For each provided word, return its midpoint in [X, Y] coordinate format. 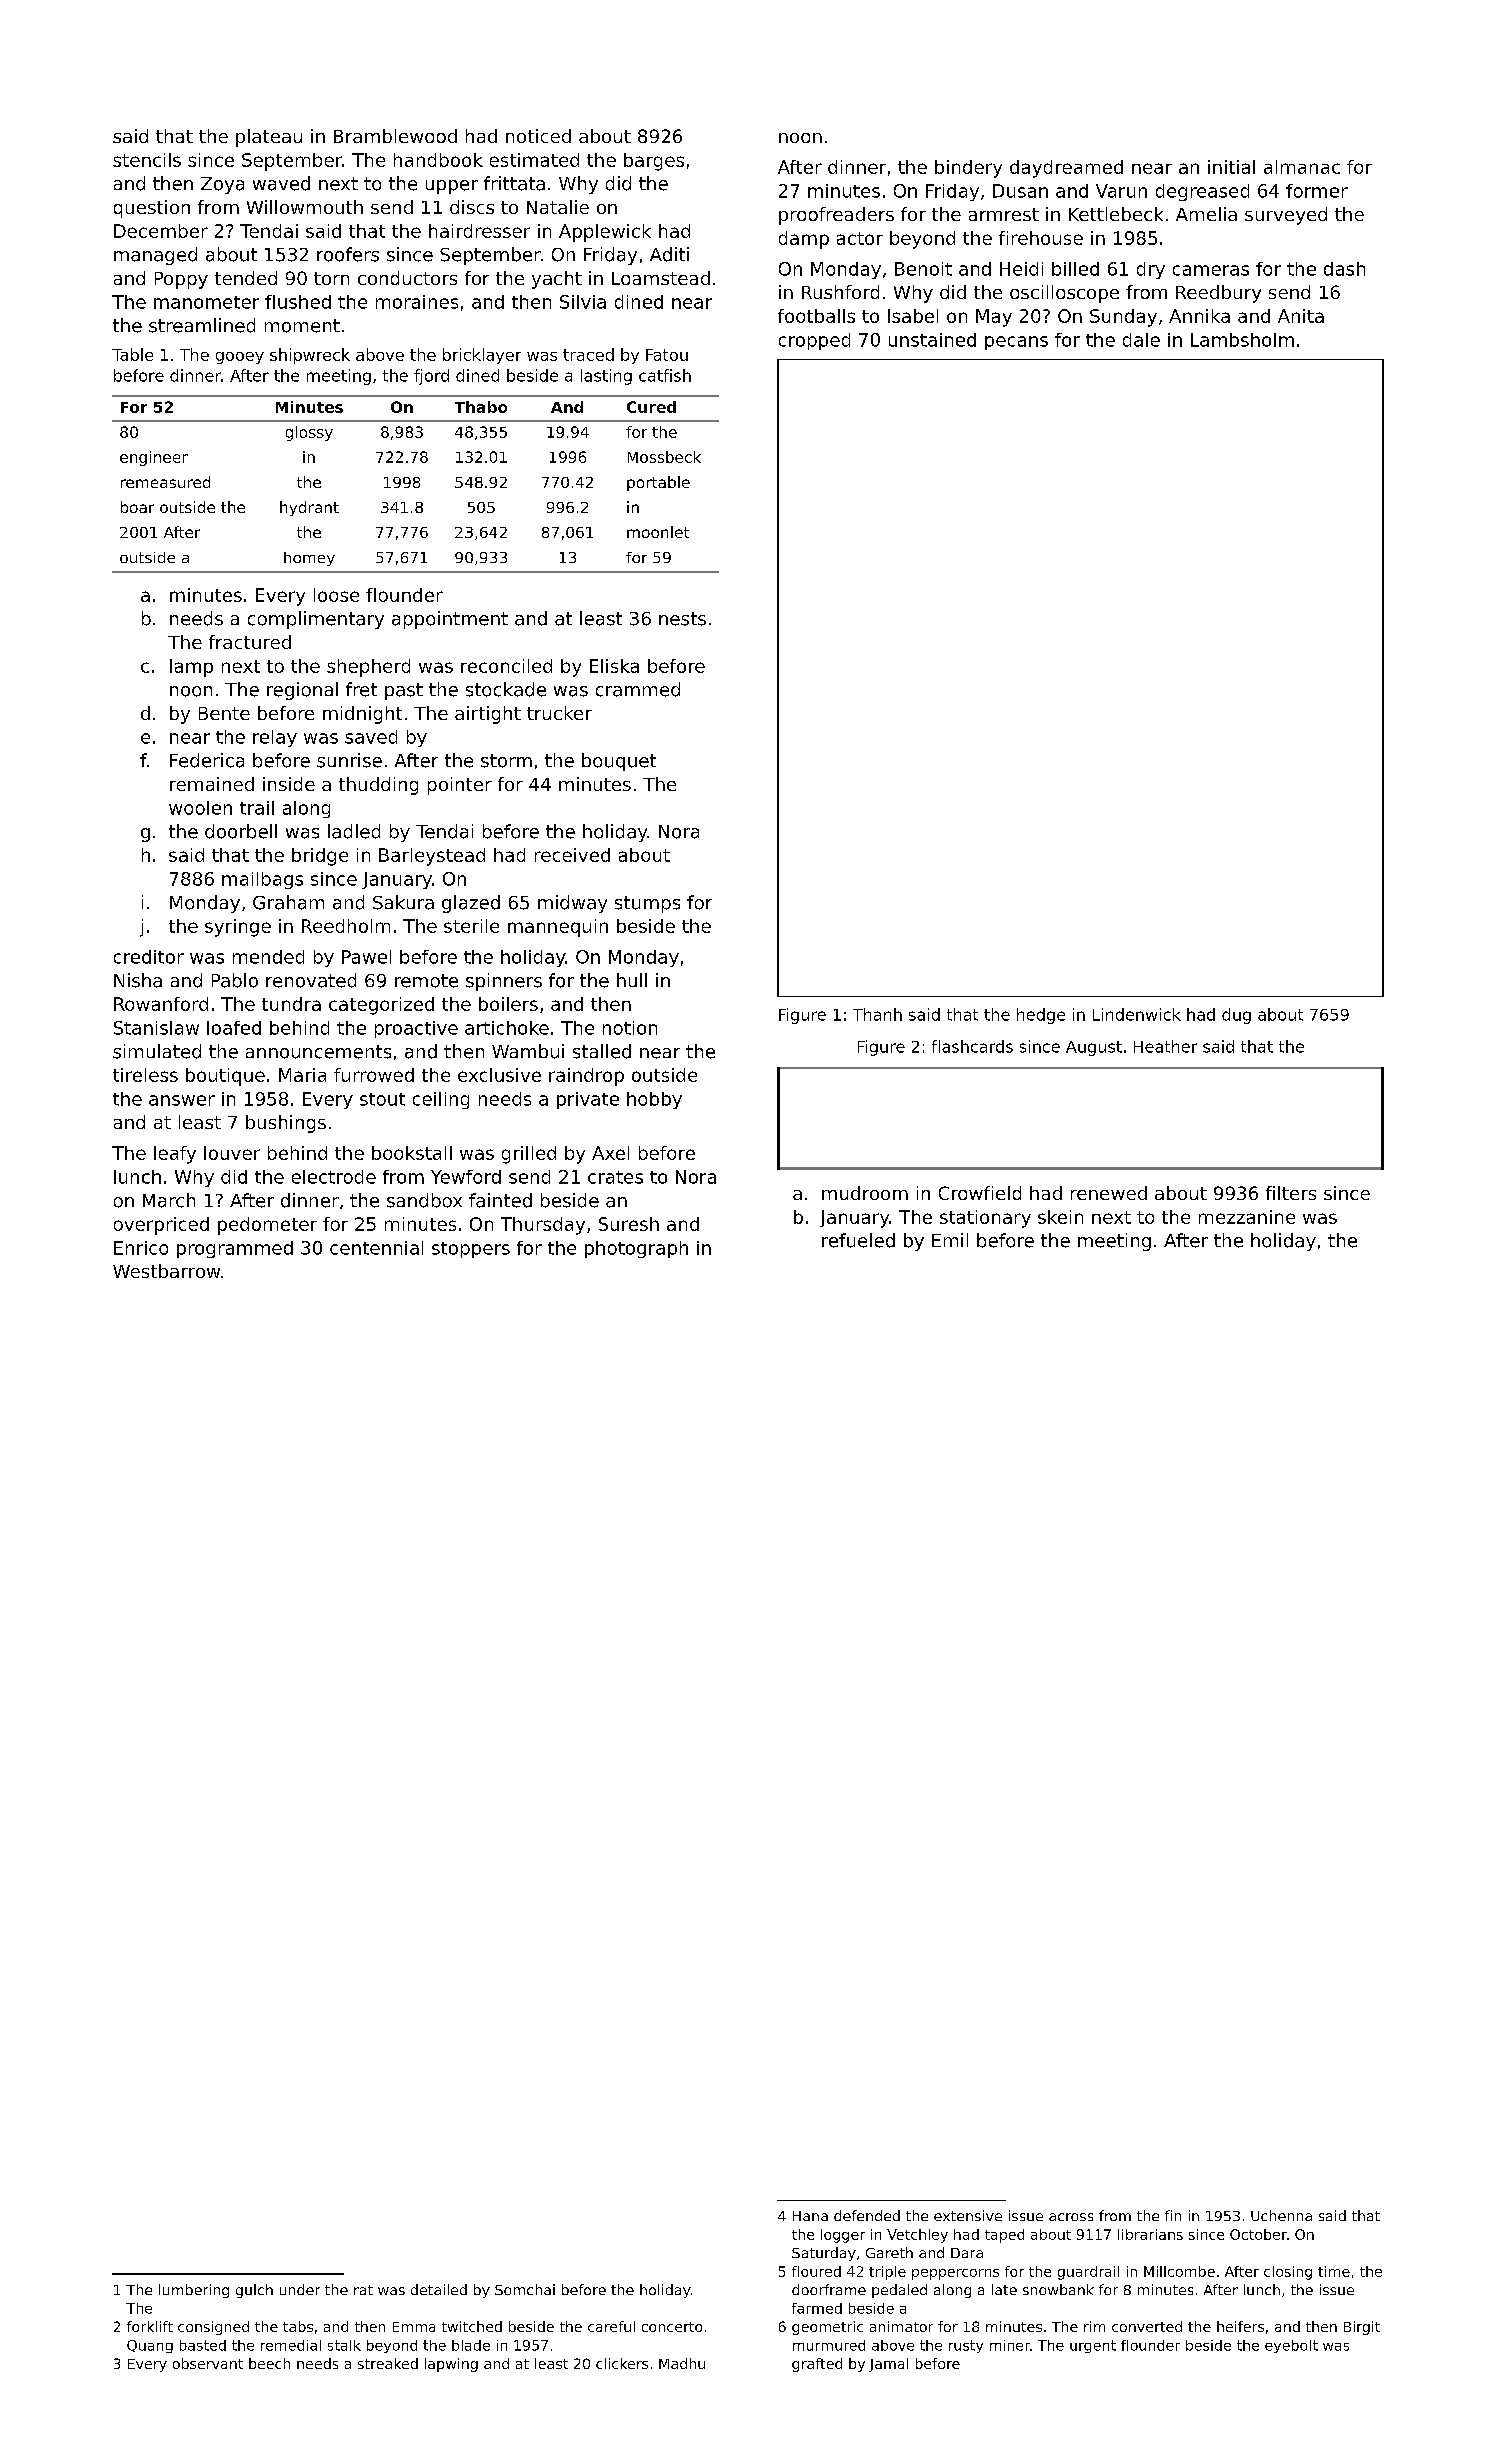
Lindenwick [1137, 1014]
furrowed [374, 1075]
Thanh [877, 1014]
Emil [950, 1240]
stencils [147, 160]
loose [336, 595]
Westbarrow [166, 1271]
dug [1236, 1016]
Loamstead [661, 278]
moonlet [658, 532]
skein [1060, 1217]
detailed [439, 2289]
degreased [1202, 192]
